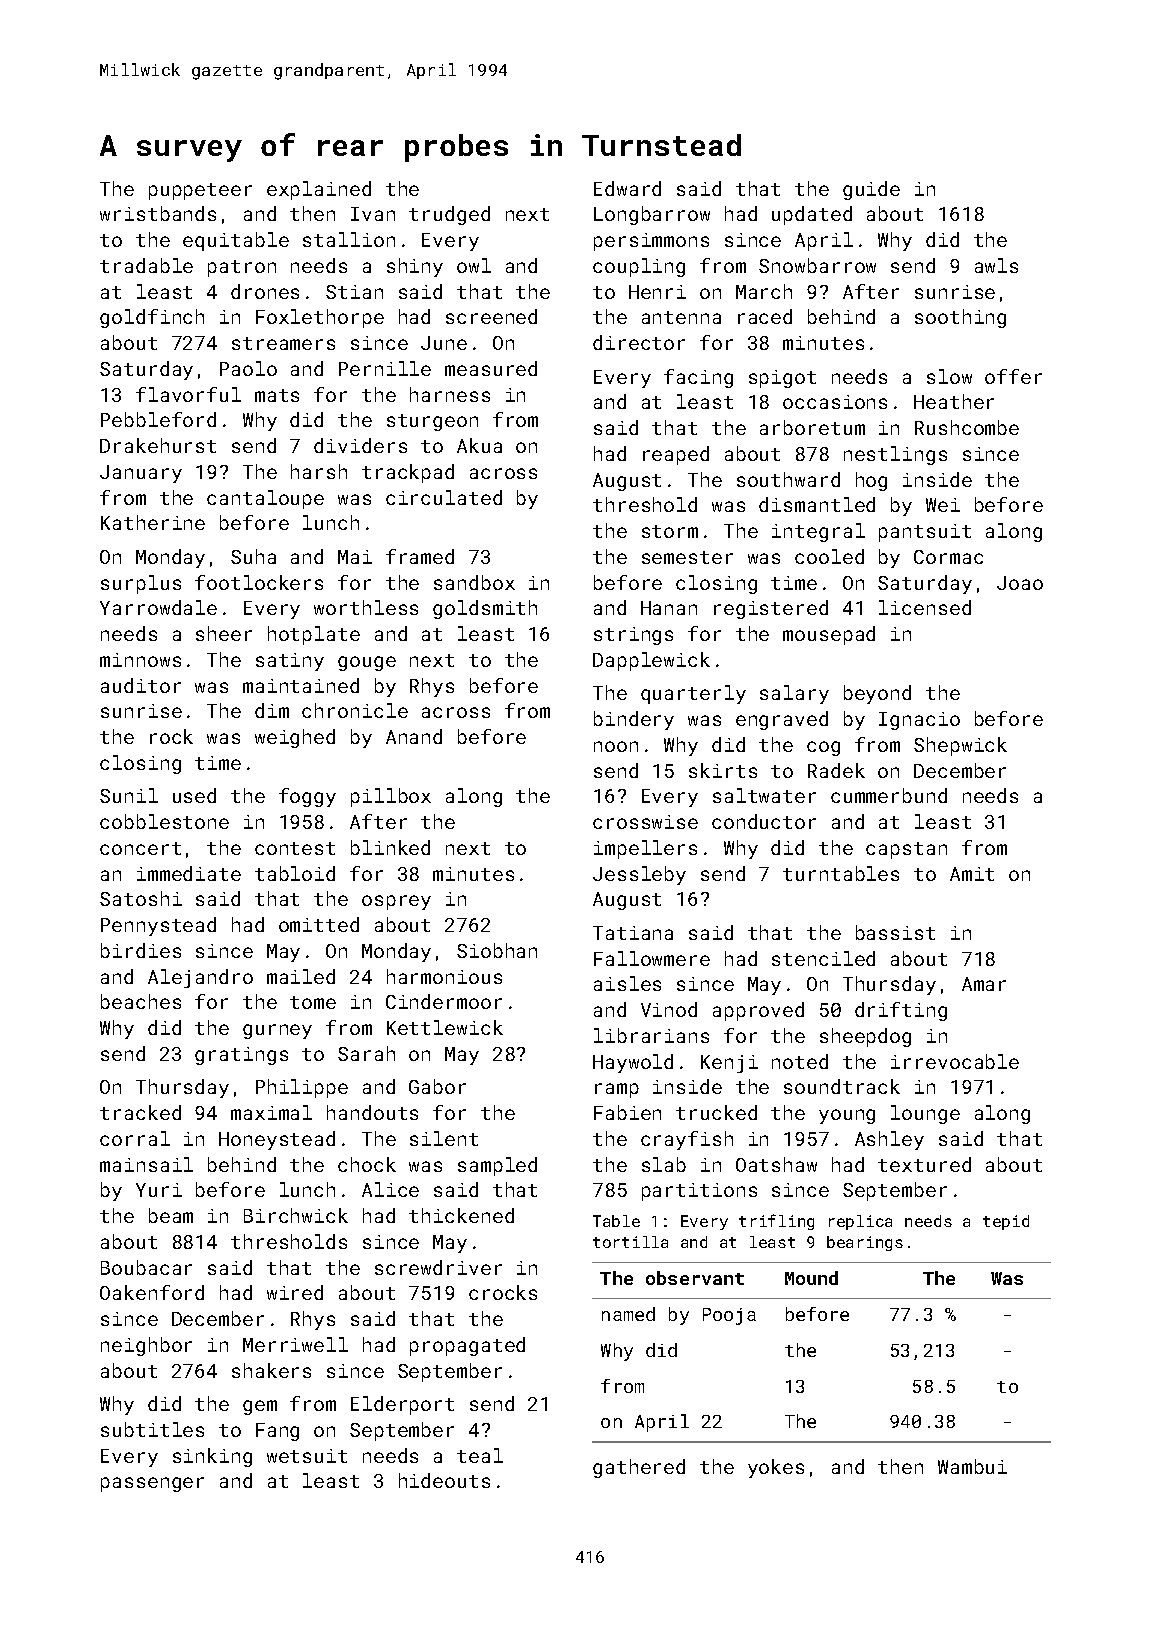 Image resolution: width=1151 pixels, height=1627 pixels. What do you see at coordinates (617, 1090) in the screenshot?
I see `ramp` at bounding box center [617, 1090].
